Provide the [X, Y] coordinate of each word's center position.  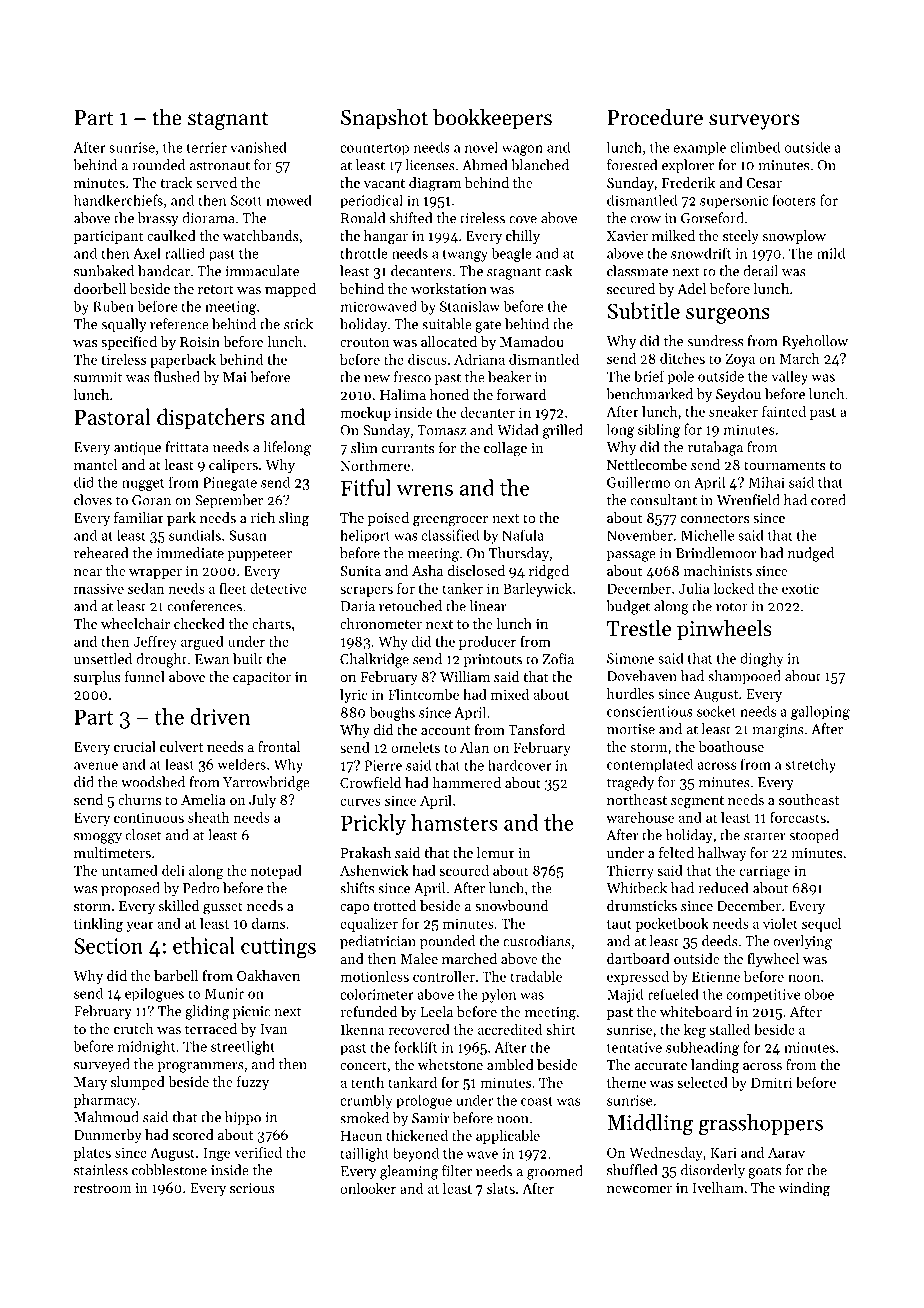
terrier [207, 147]
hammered [466, 782]
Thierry [630, 872]
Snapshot [384, 119]
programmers [201, 1067]
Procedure [655, 117]
